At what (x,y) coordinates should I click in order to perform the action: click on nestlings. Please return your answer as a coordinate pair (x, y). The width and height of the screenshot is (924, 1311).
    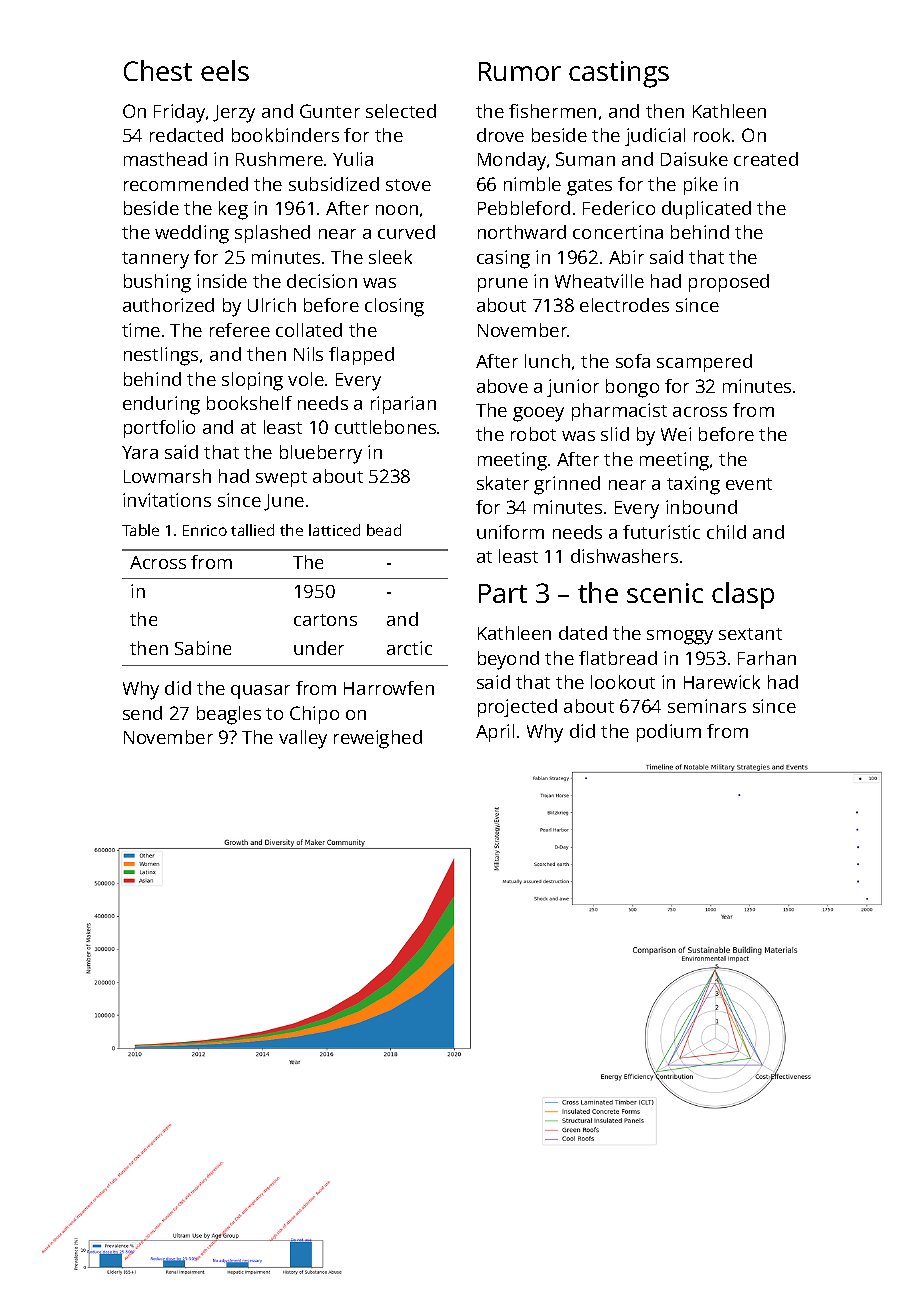
    Looking at the image, I should click on (161, 356).
